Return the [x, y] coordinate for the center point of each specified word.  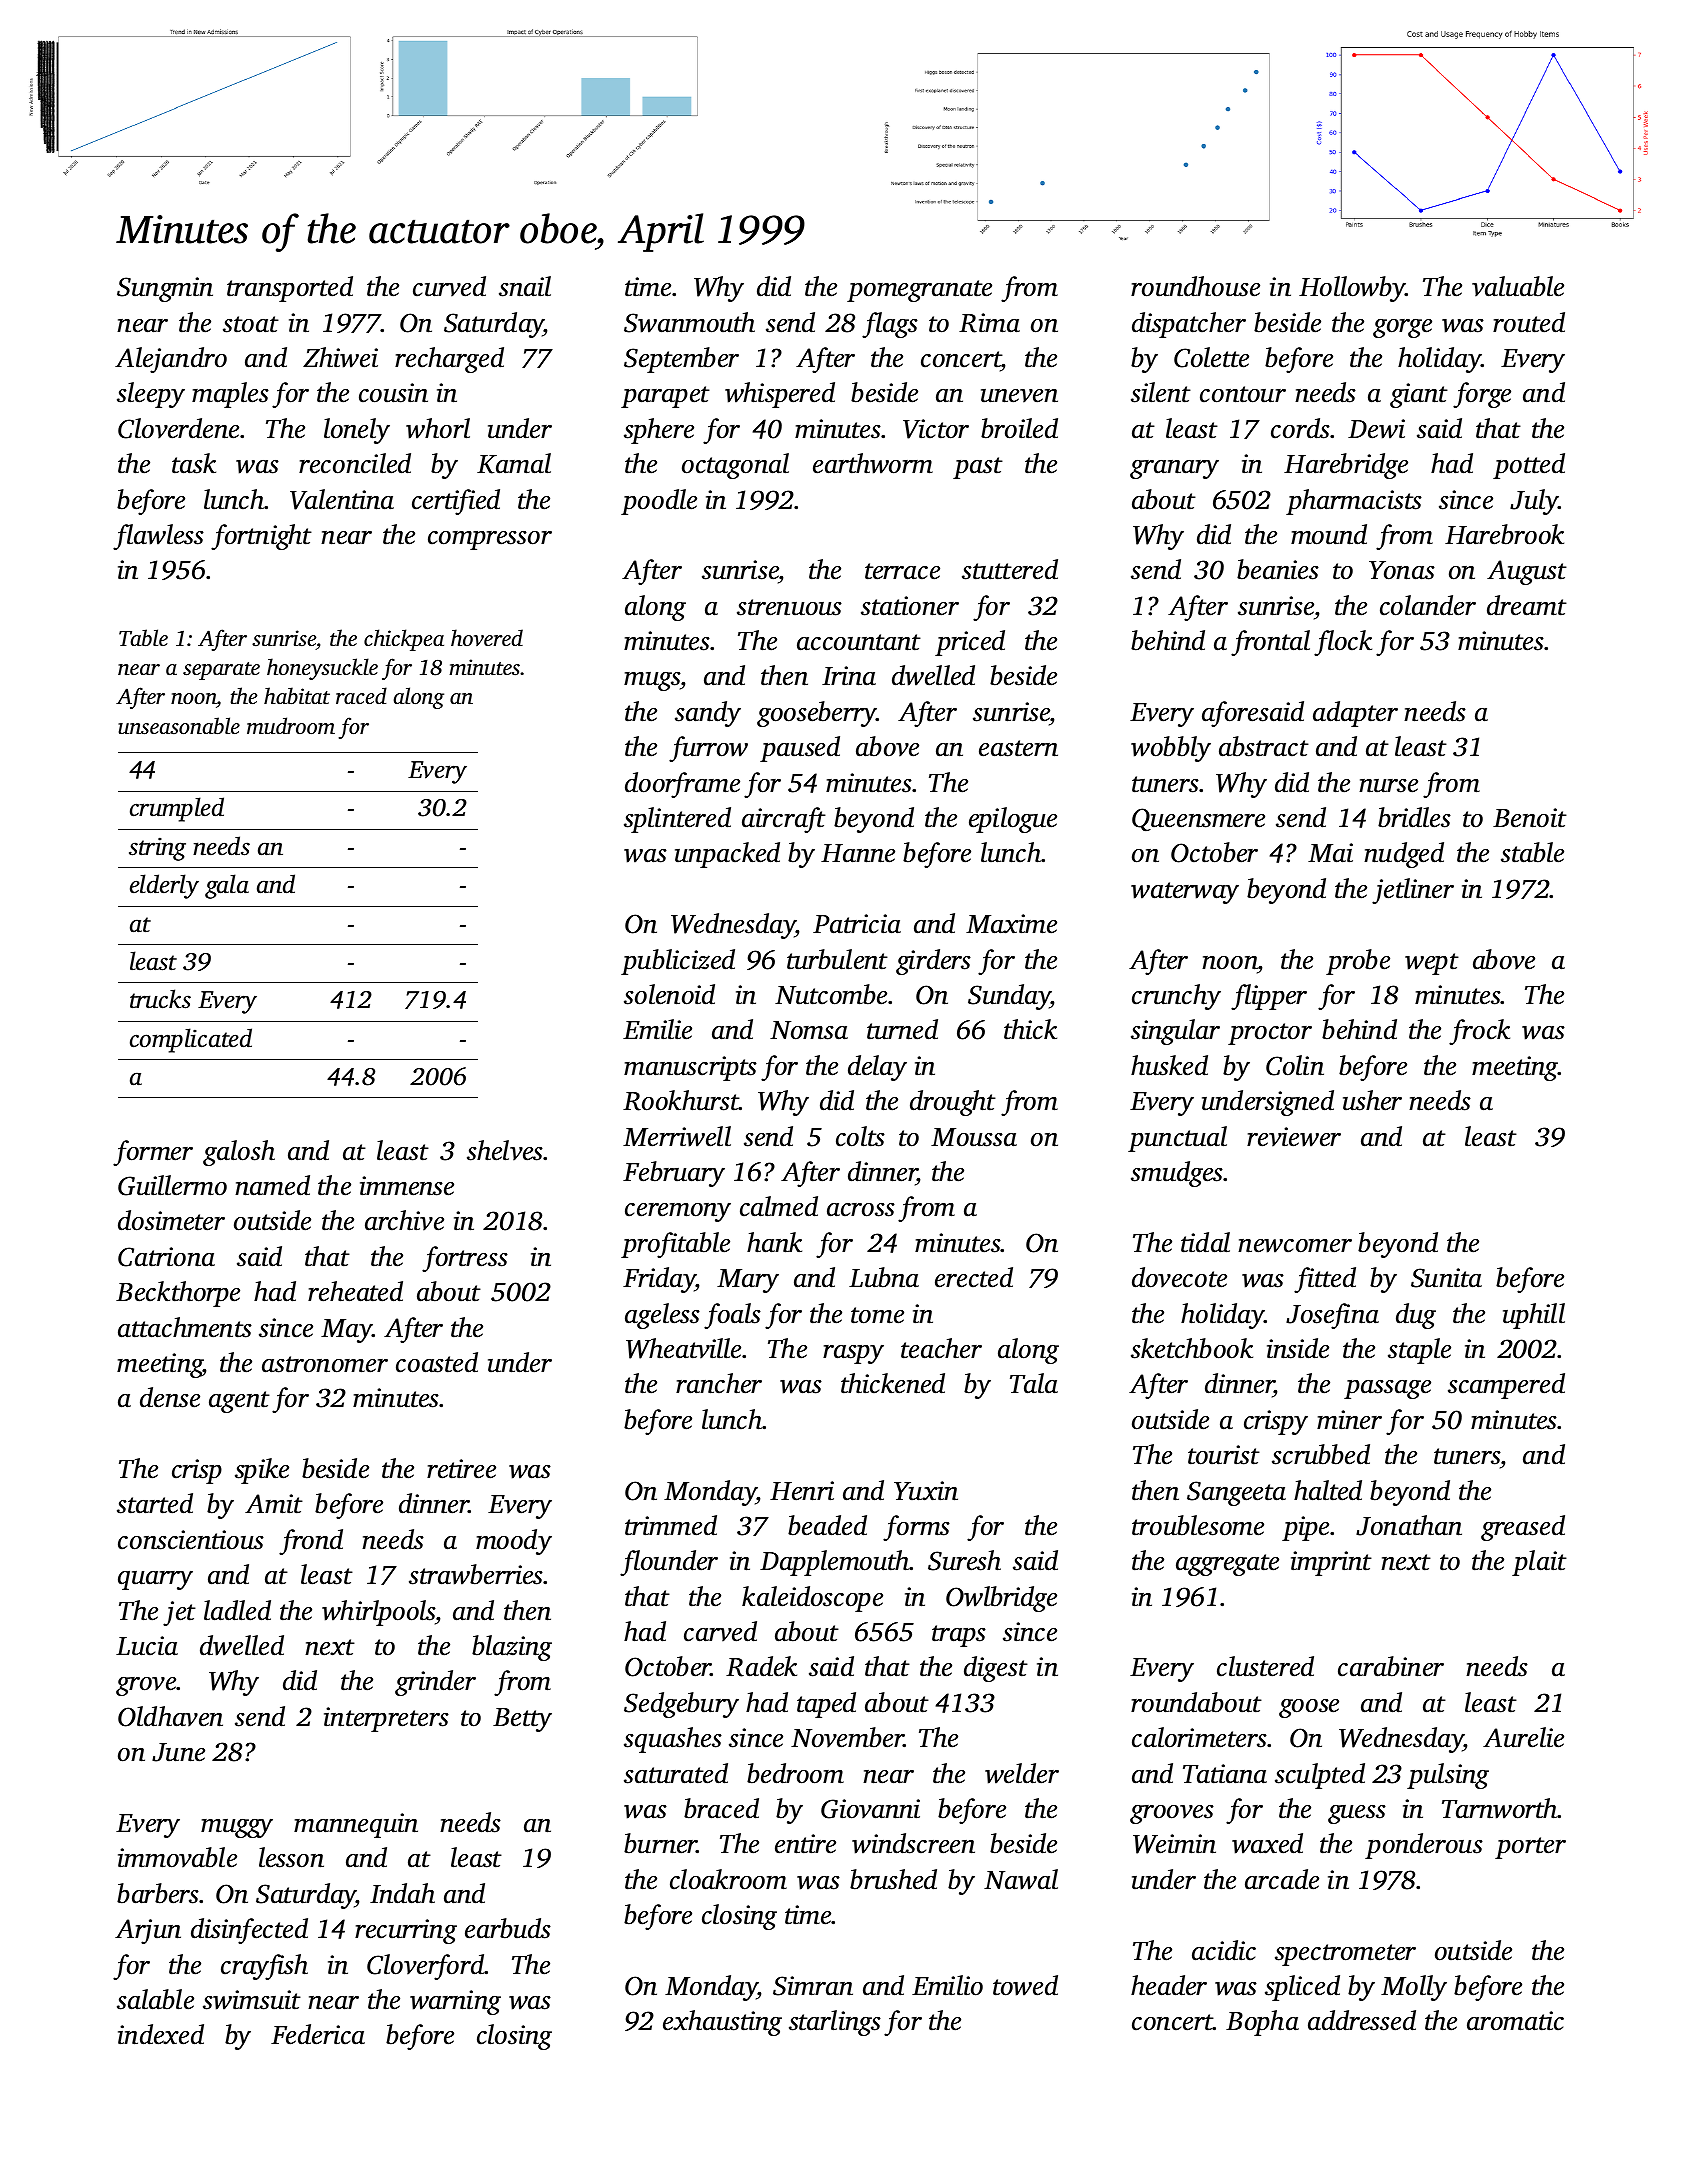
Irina [849, 676]
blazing [512, 1648]
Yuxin [926, 1491]
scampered [1506, 1386]
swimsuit [252, 2000]
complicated [191, 1040]
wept [1432, 964]
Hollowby [1352, 289]
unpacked [727, 855]
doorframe [682, 785]
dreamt [1527, 605]
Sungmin [165, 289]
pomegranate [919, 291]
